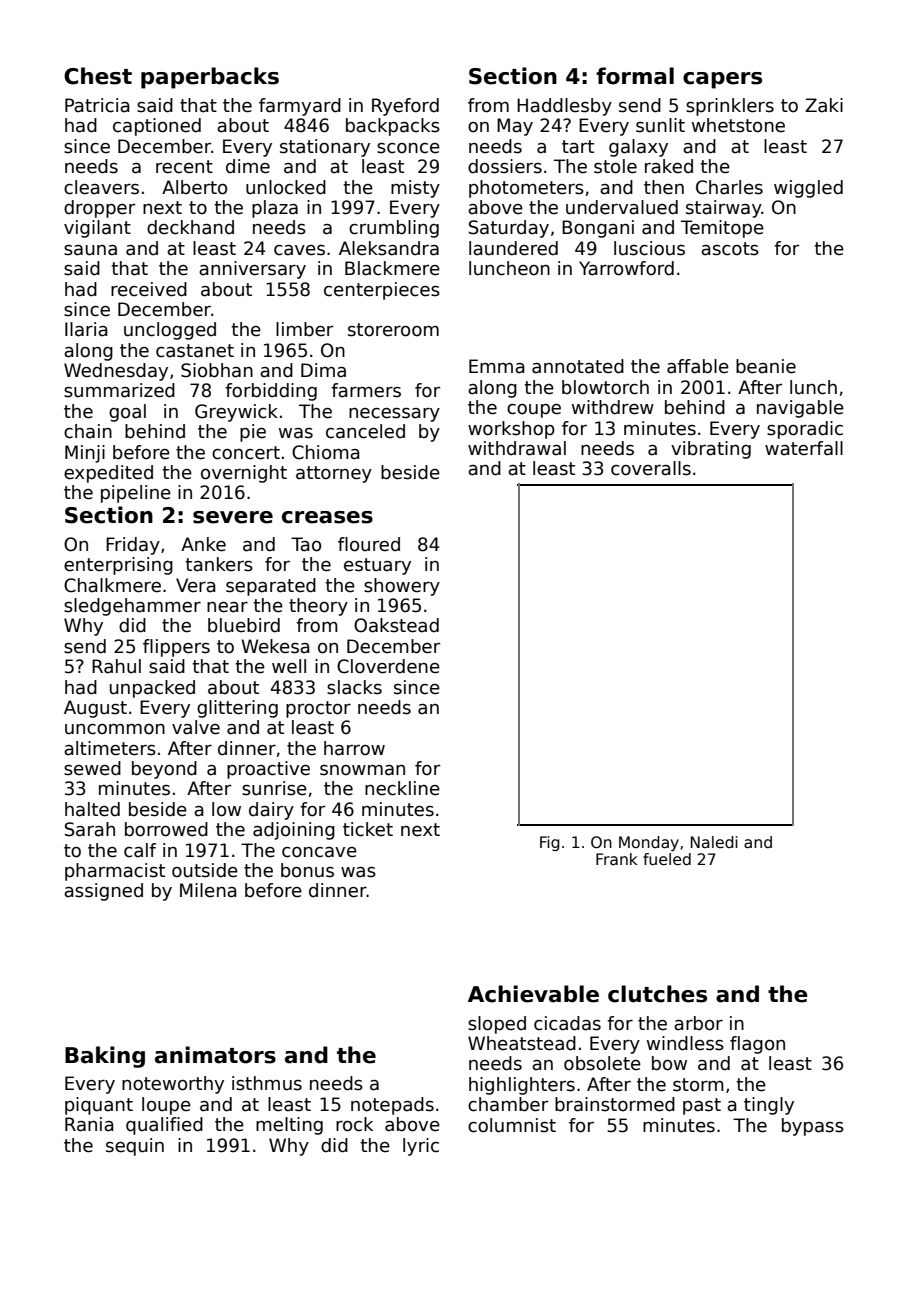  I want to click on well, so click(289, 666).
